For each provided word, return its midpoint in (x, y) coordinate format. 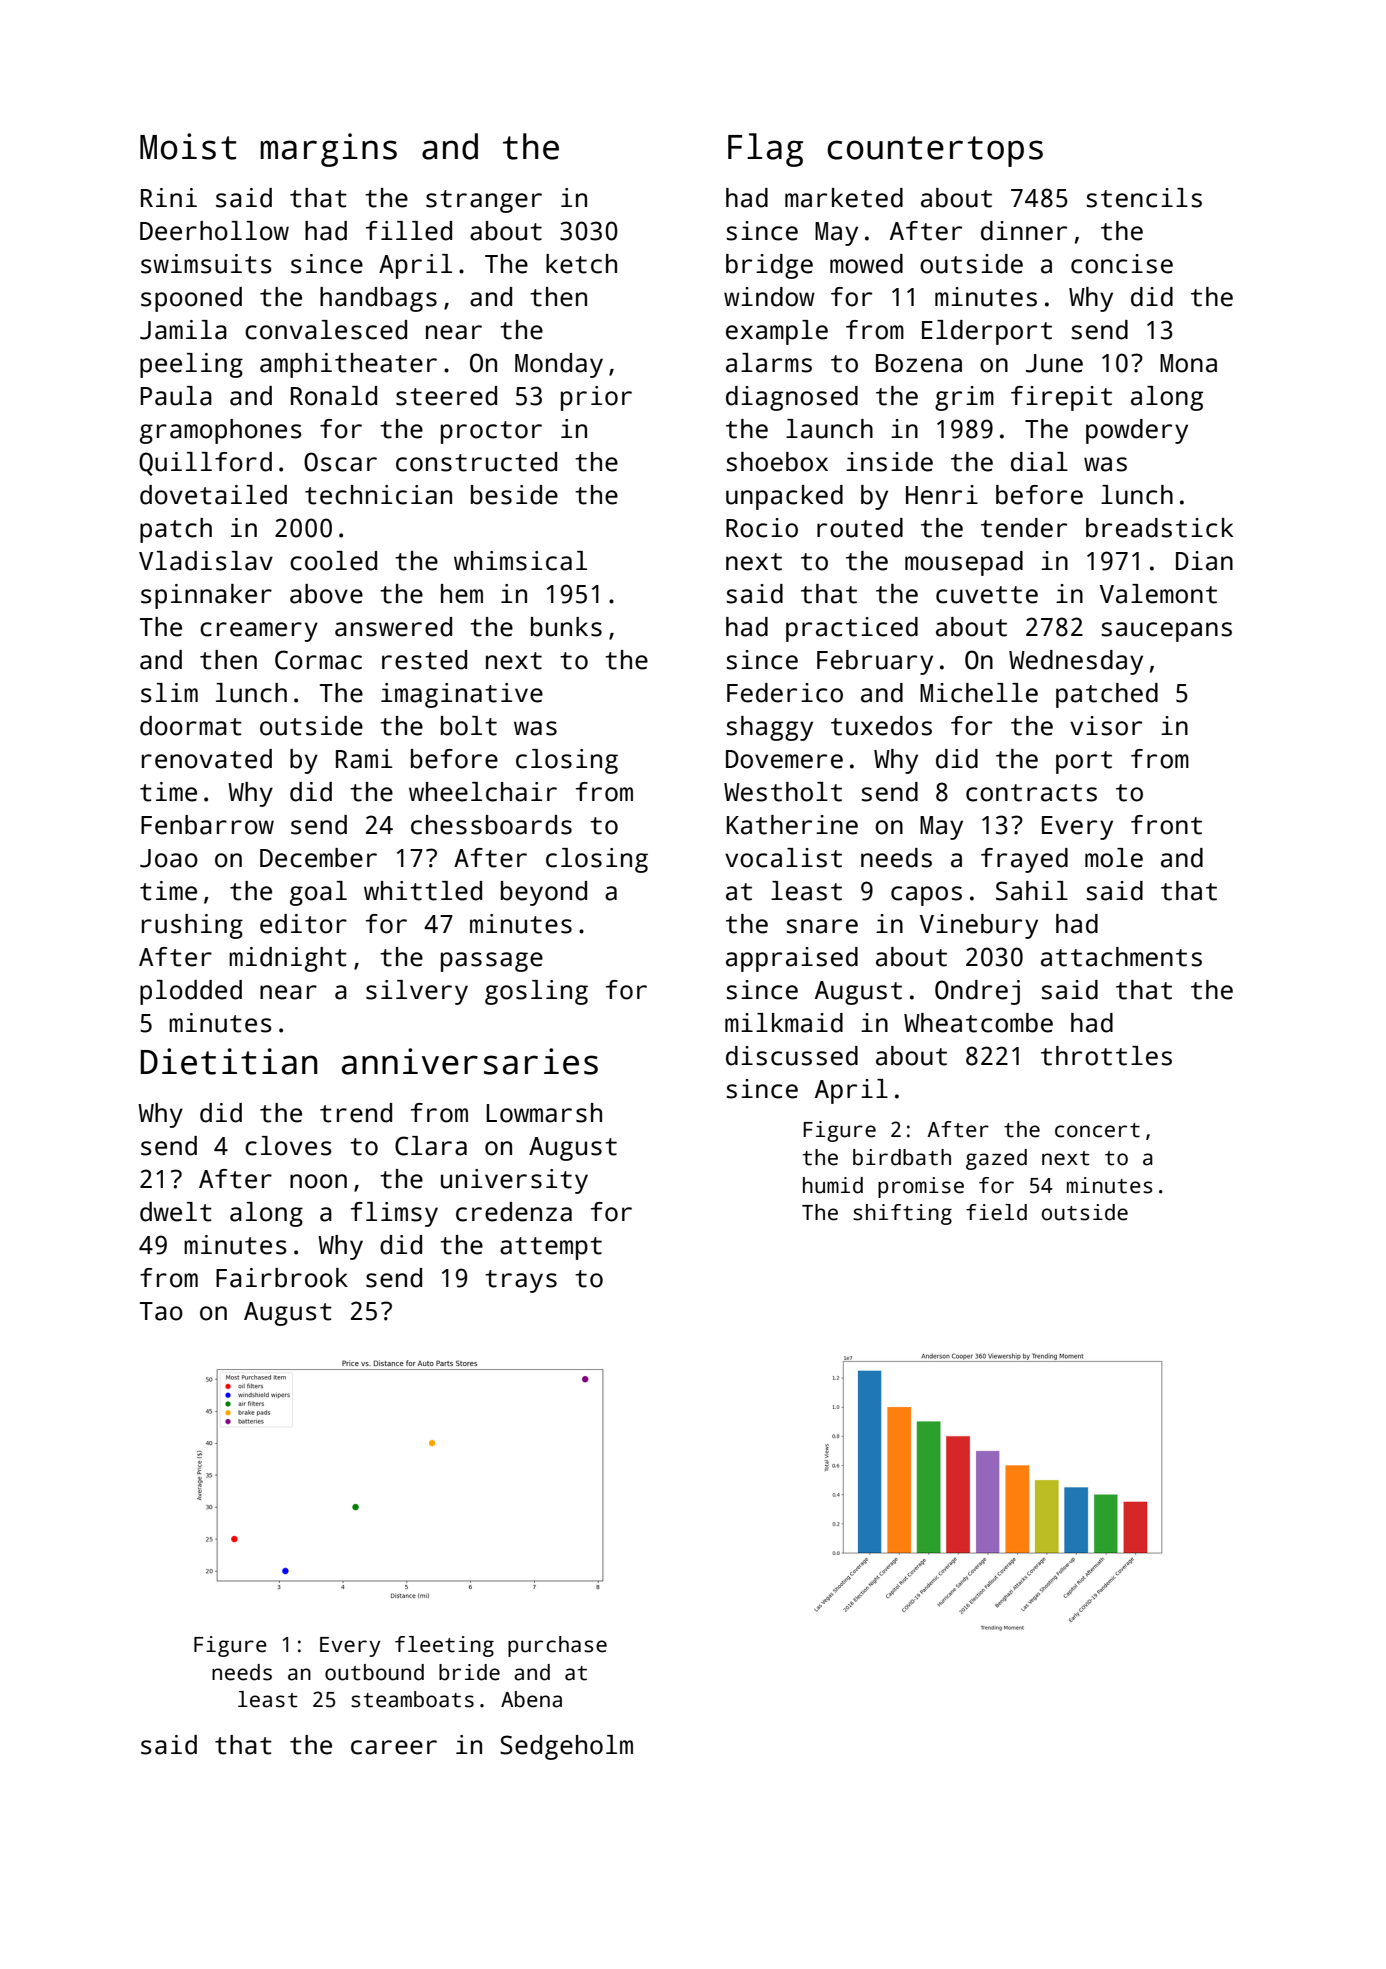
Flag (765, 150)
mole (1114, 858)
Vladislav (206, 561)
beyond (544, 893)
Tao (161, 1311)
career (394, 1747)
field (996, 1212)
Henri (942, 495)
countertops (935, 151)
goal (318, 893)
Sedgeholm (566, 1747)
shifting (902, 1214)
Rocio (762, 528)
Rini (169, 197)
